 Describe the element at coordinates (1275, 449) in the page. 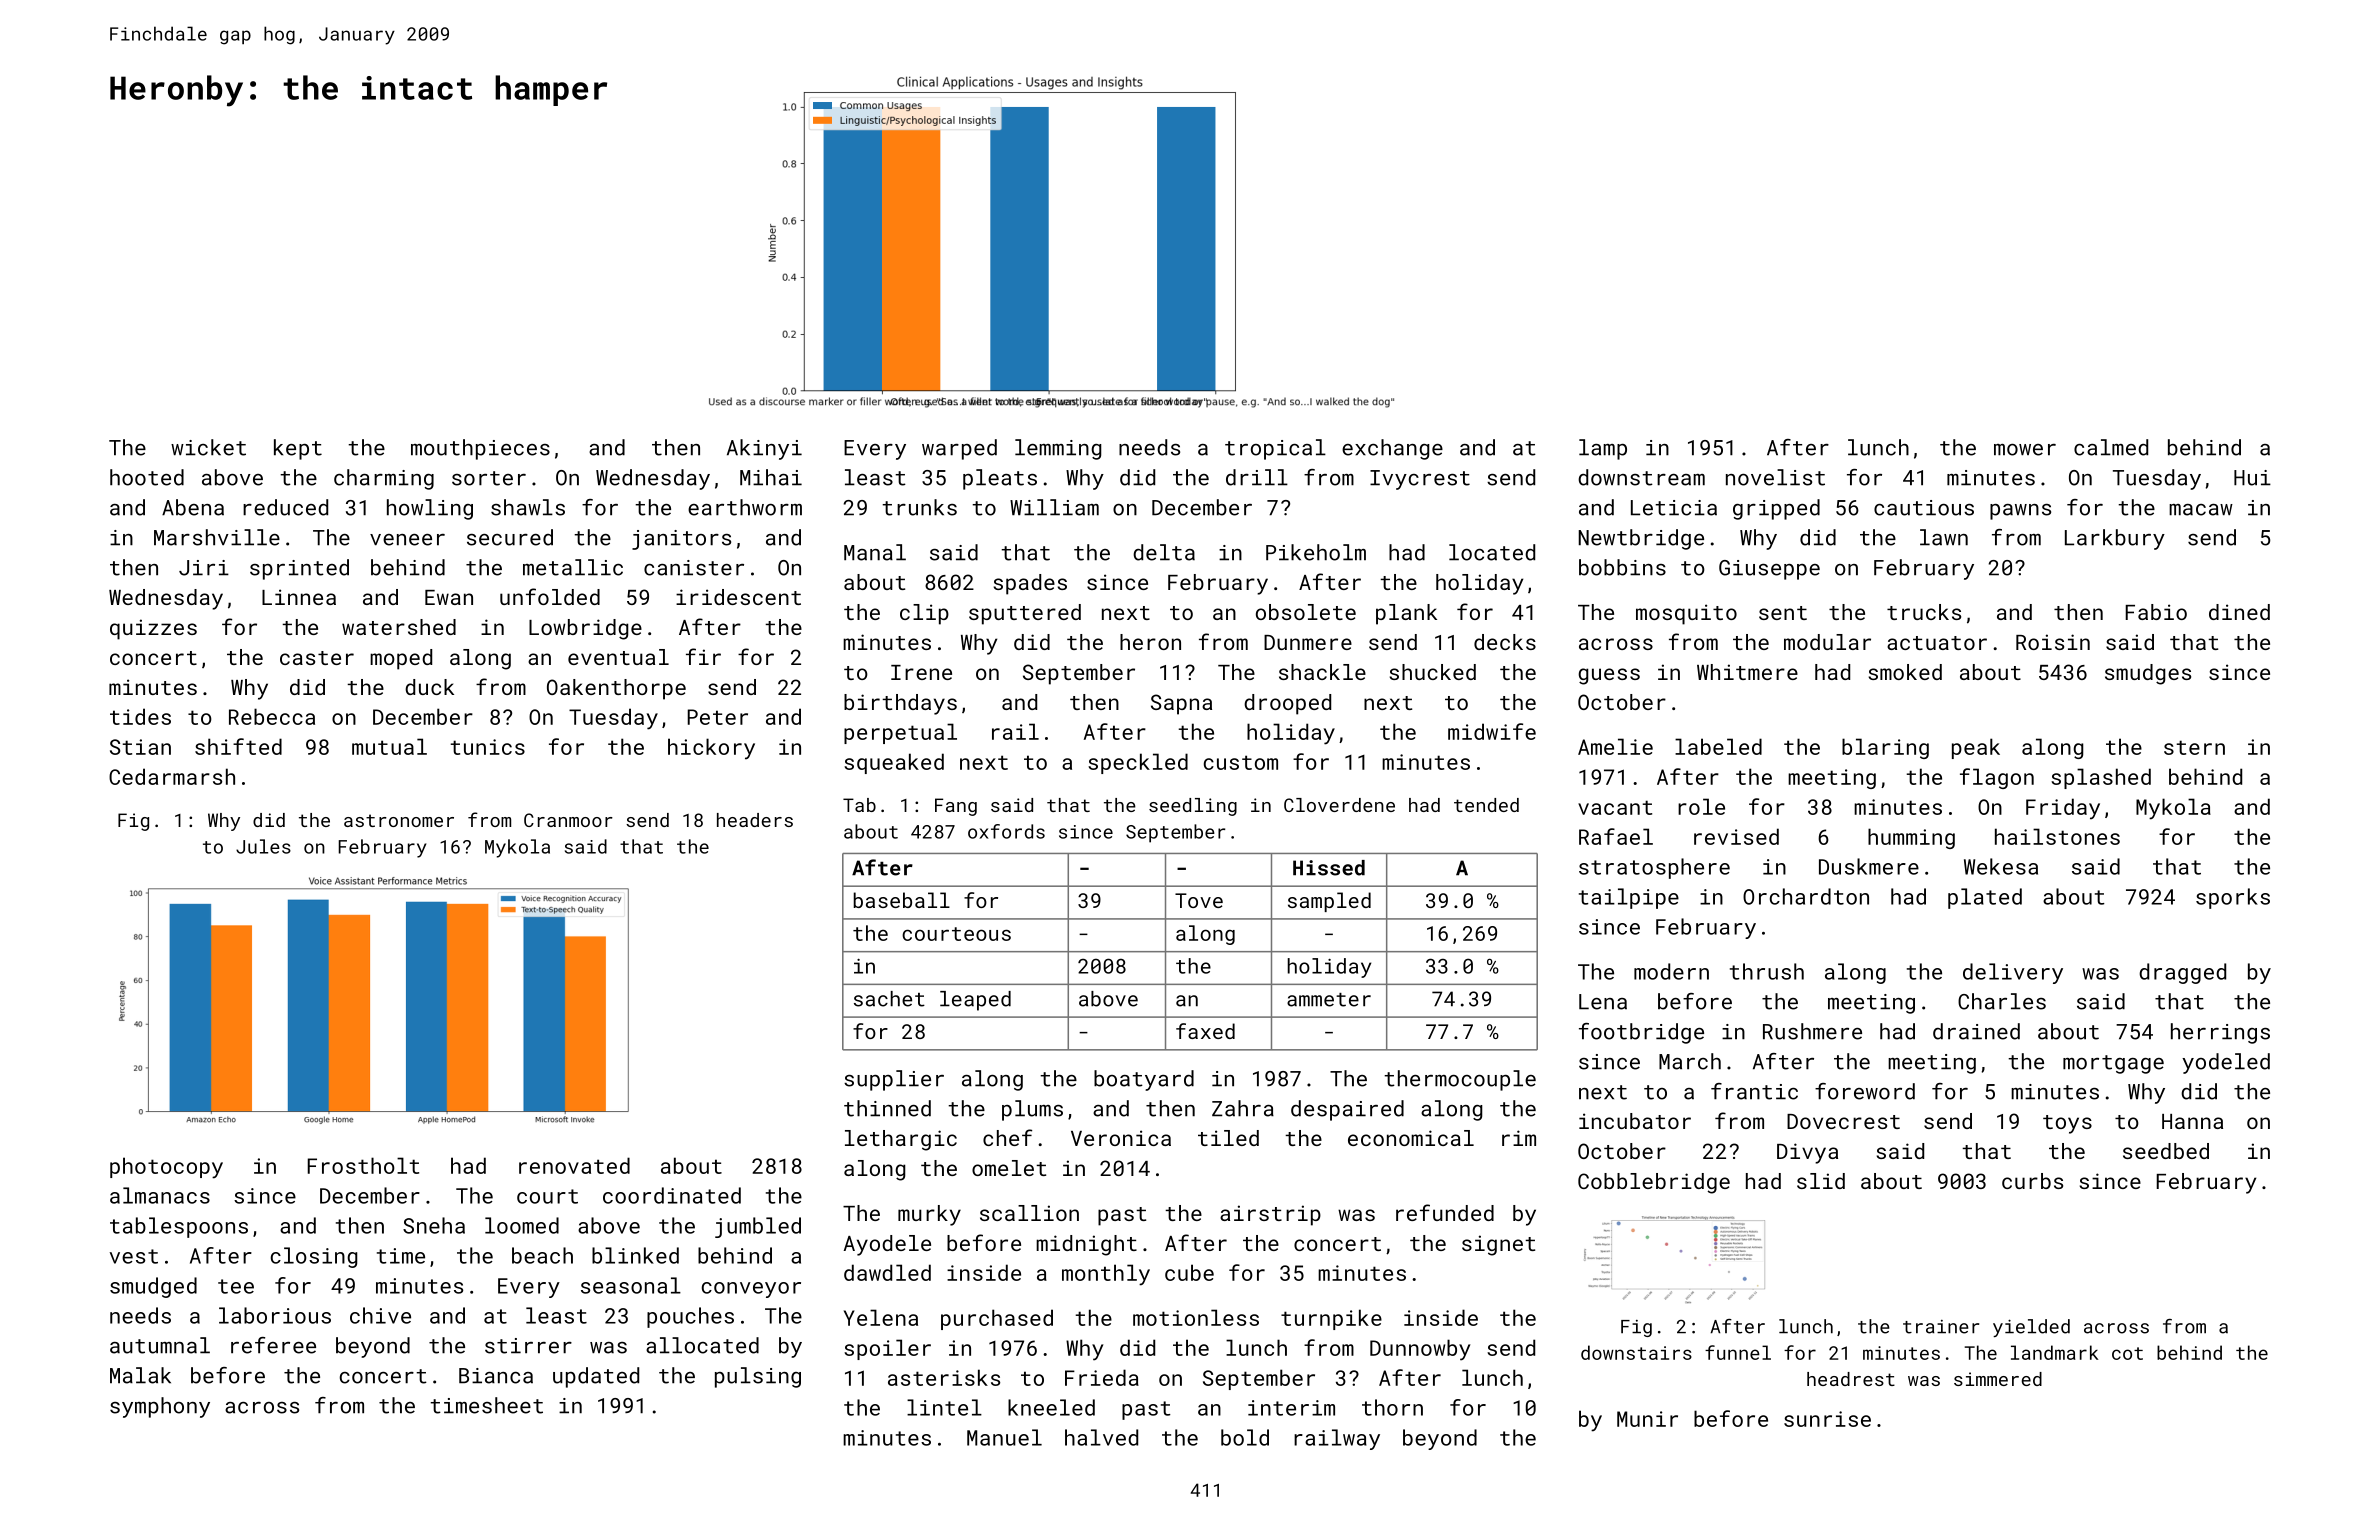

I see `tropical` at that location.
